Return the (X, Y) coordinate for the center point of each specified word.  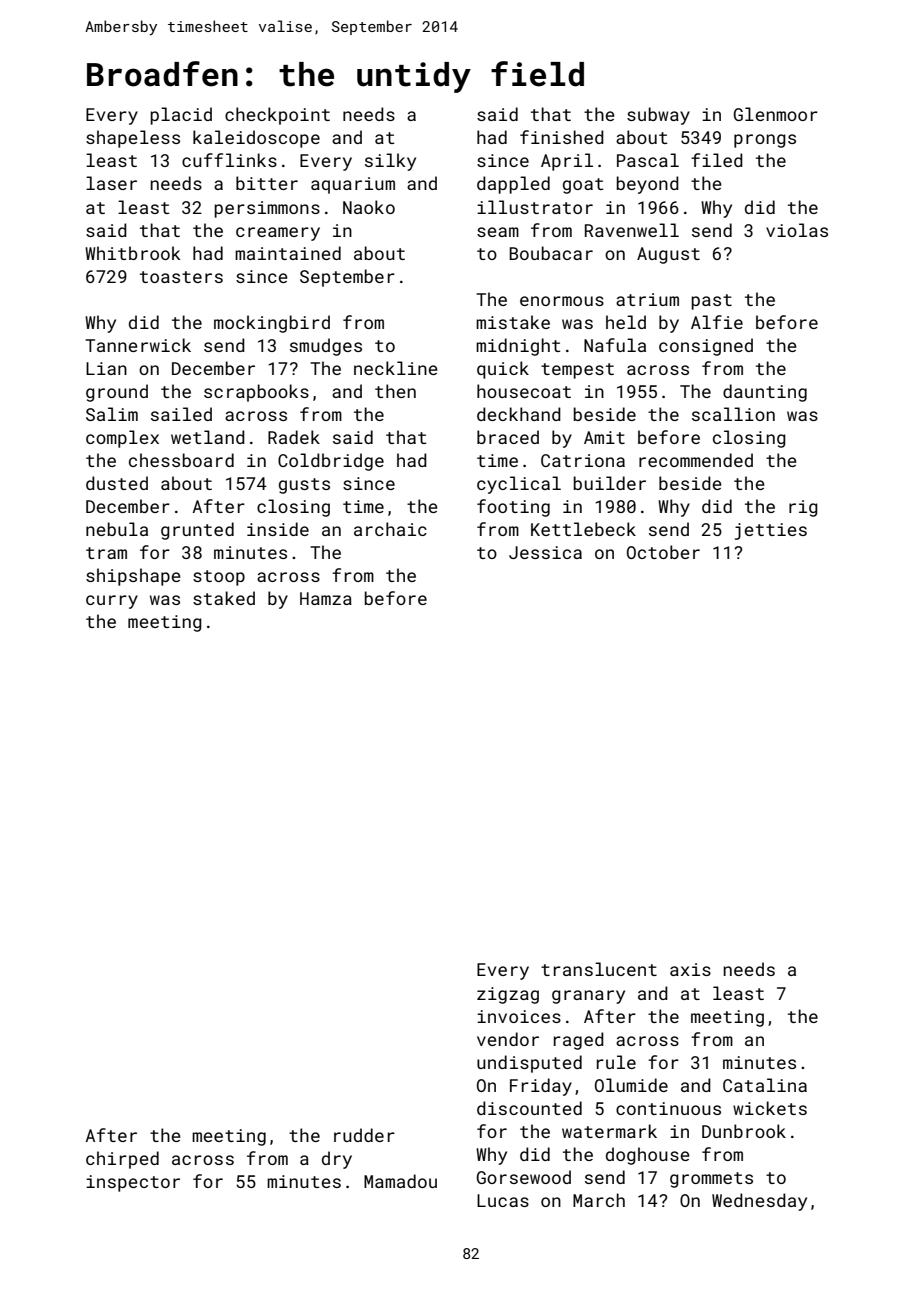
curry (112, 602)
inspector (133, 1183)
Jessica (545, 552)
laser (111, 183)
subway (658, 116)
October (663, 552)
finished (562, 137)
